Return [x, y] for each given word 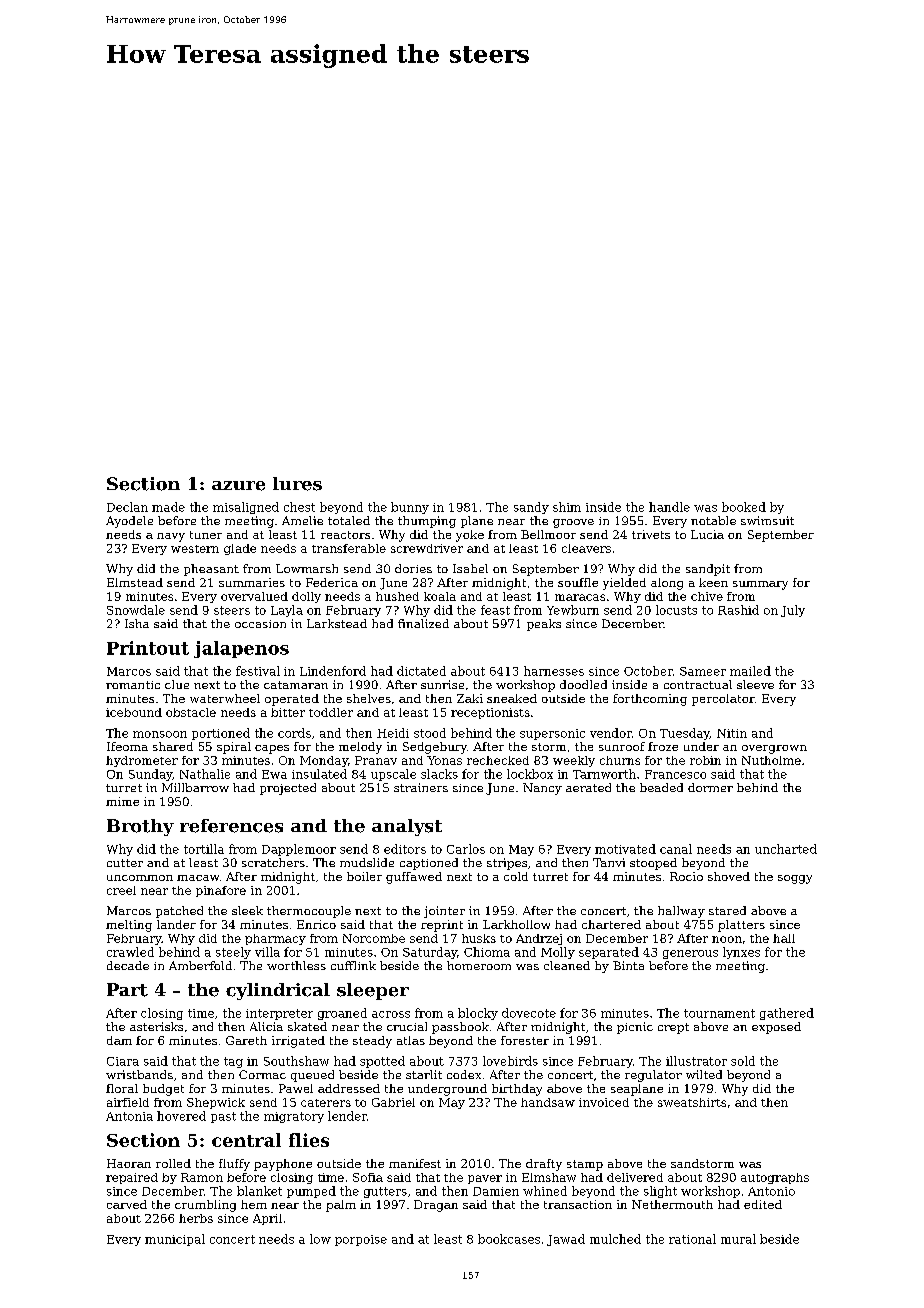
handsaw [548, 1102]
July [793, 611]
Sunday [150, 775]
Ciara [123, 1061]
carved [127, 1204]
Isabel [470, 568]
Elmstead [135, 582]
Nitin [732, 733]
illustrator [696, 1061]
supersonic [552, 734]
